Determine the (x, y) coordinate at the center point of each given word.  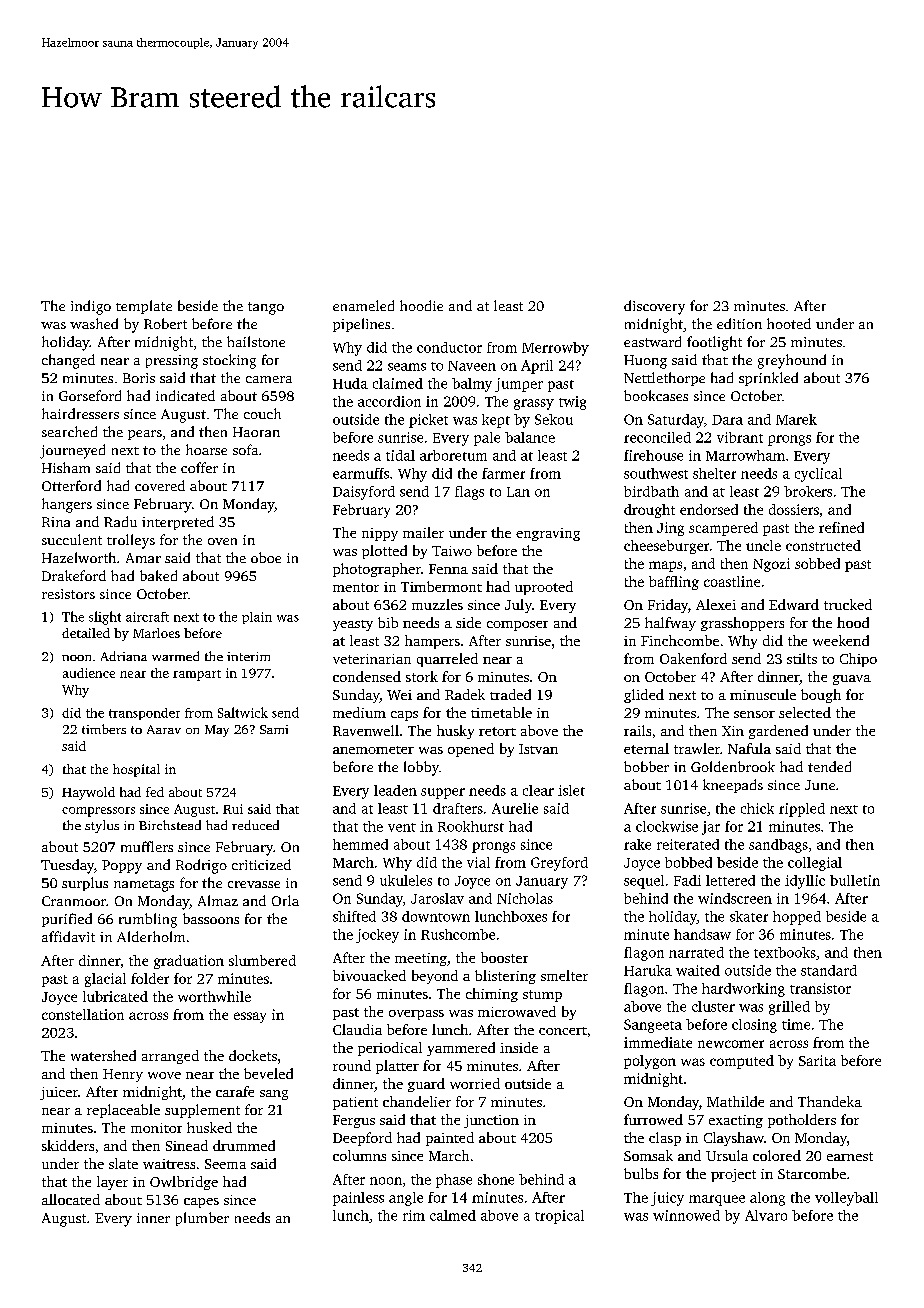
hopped (797, 918)
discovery (654, 307)
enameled (363, 305)
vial (478, 862)
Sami (274, 729)
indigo (91, 307)
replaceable (123, 1111)
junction (491, 1121)
